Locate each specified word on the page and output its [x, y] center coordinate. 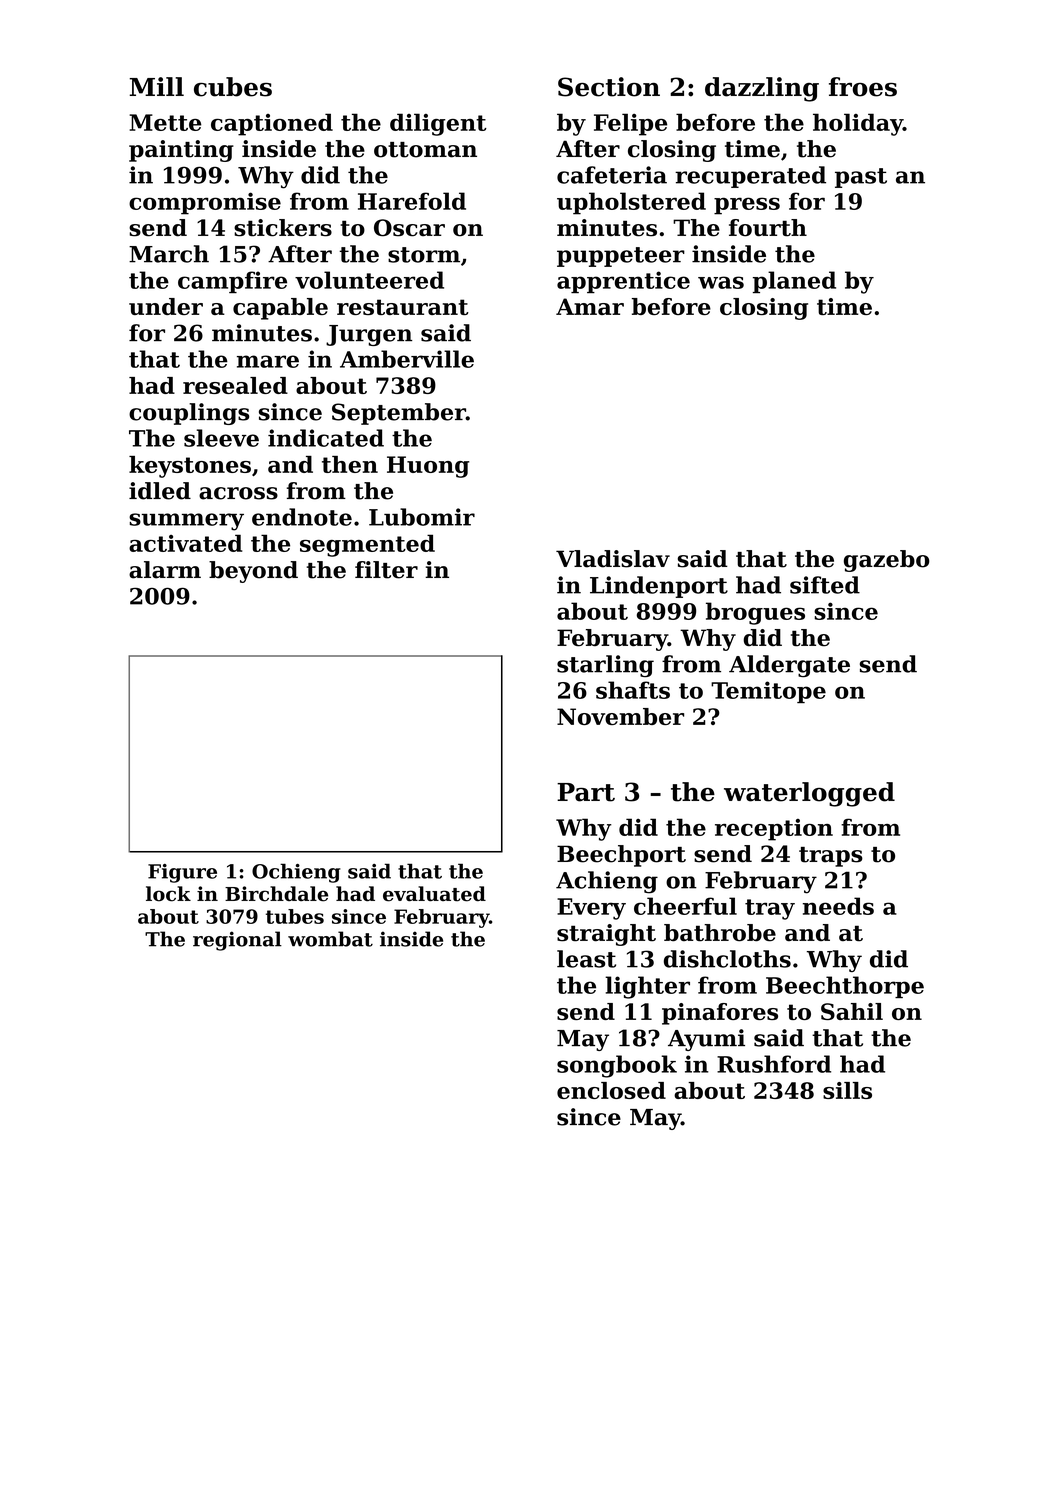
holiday [858, 124]
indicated [326, 438]
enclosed [611, 1090]
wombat [330, 939]
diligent [438, 124]
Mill [157, 86]
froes [863, 87]
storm [424, 255]
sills [847, 1090]
